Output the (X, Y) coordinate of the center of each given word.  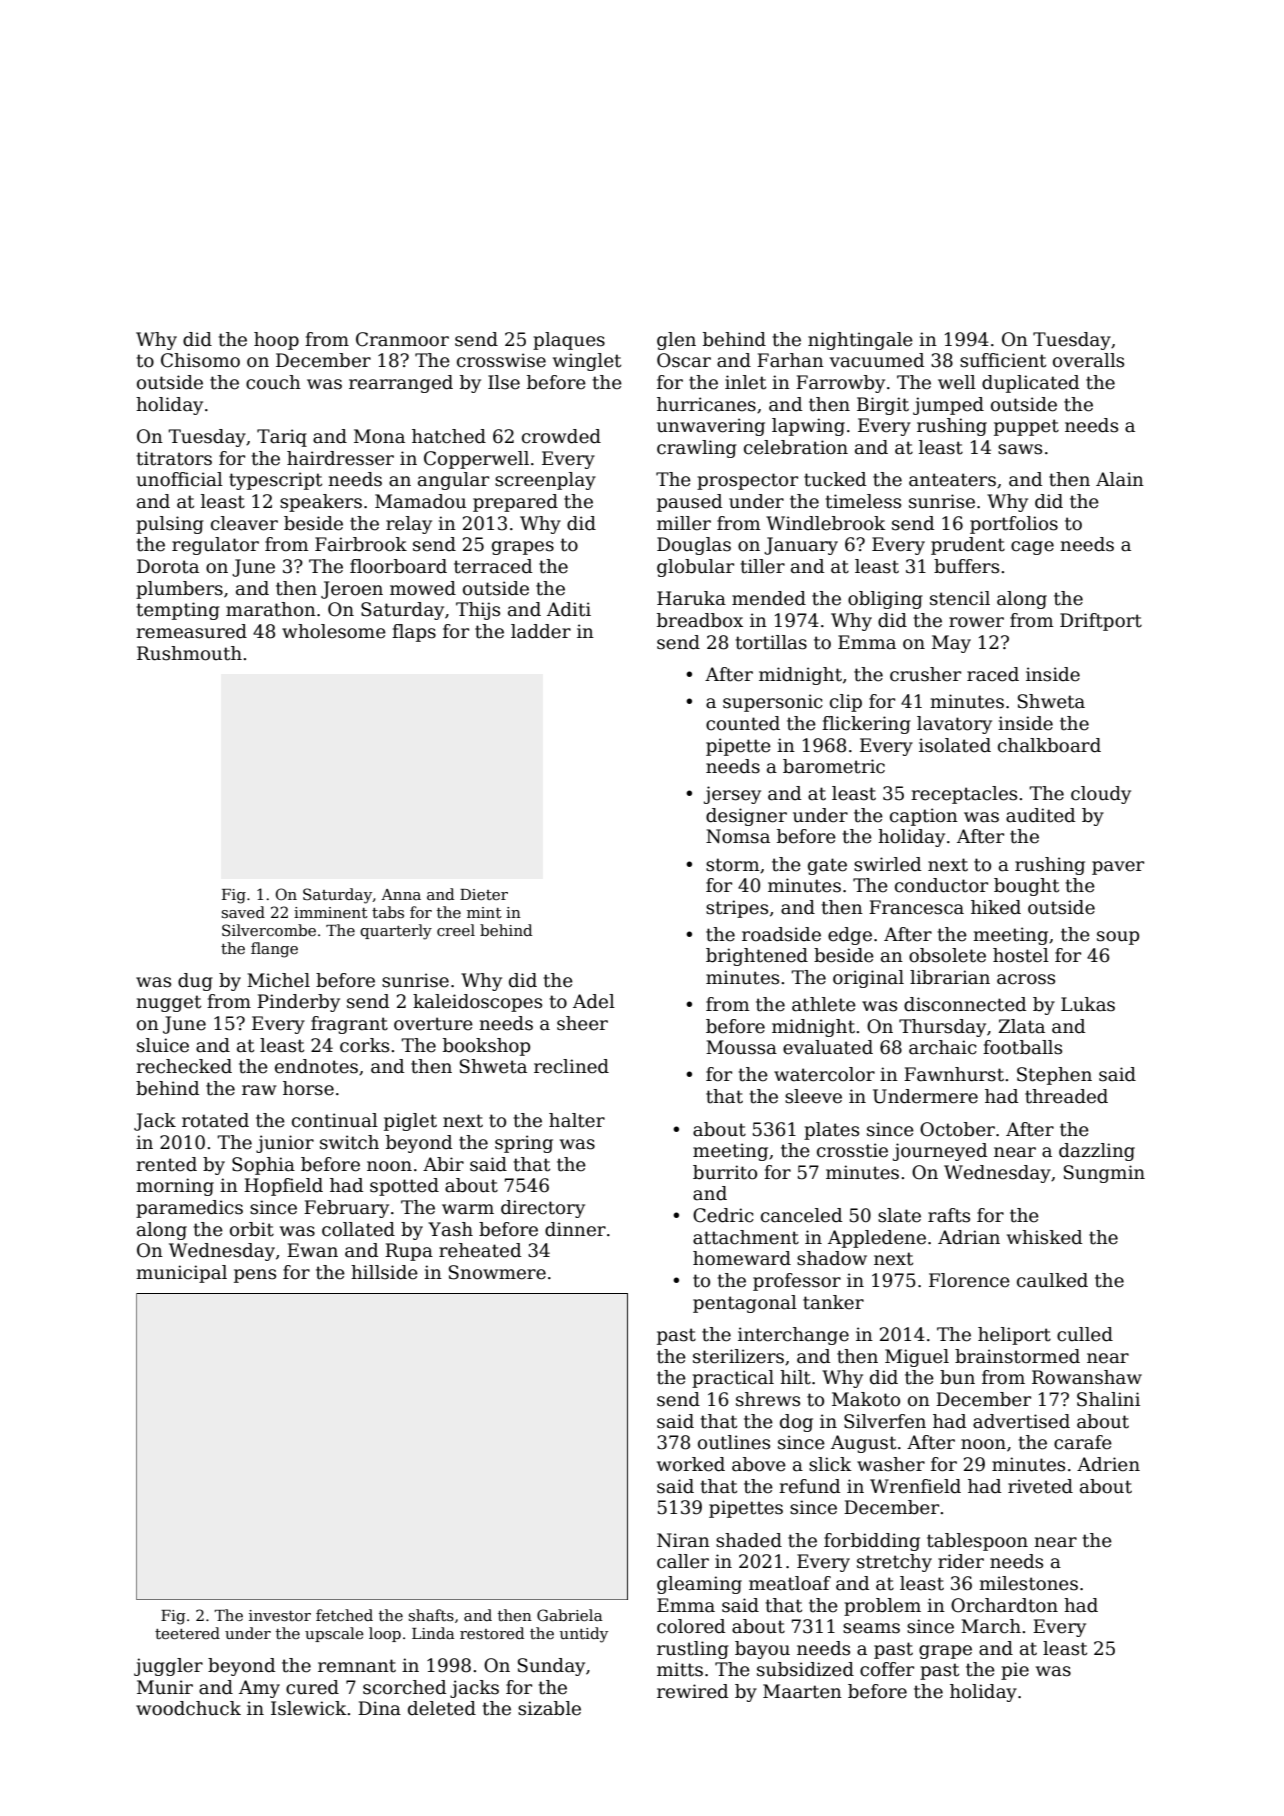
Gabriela (570, 1615)
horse (308, 1088)
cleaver (244, 523)
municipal (181, 1274)
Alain (1120, 479)
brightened (757, 957)
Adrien (1108, 1464)
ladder (541, 631)
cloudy (1101, 795)
